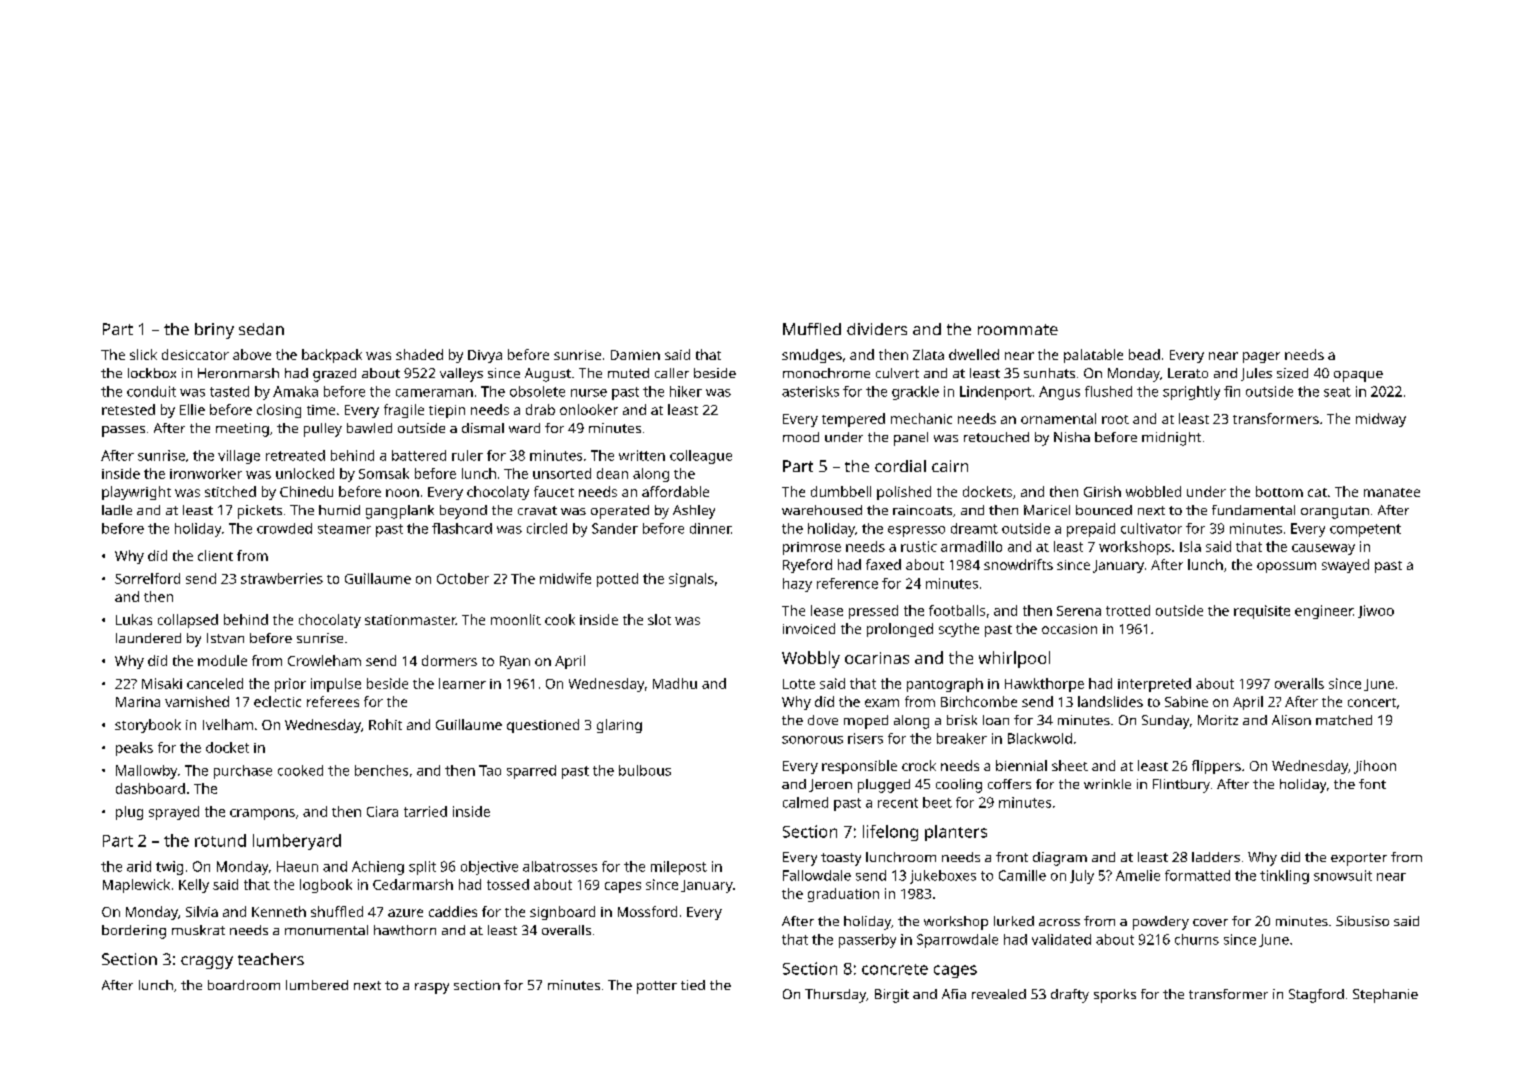 The image size is (1526, 1079). I want to click on tinkling, so click(1284, 877).
